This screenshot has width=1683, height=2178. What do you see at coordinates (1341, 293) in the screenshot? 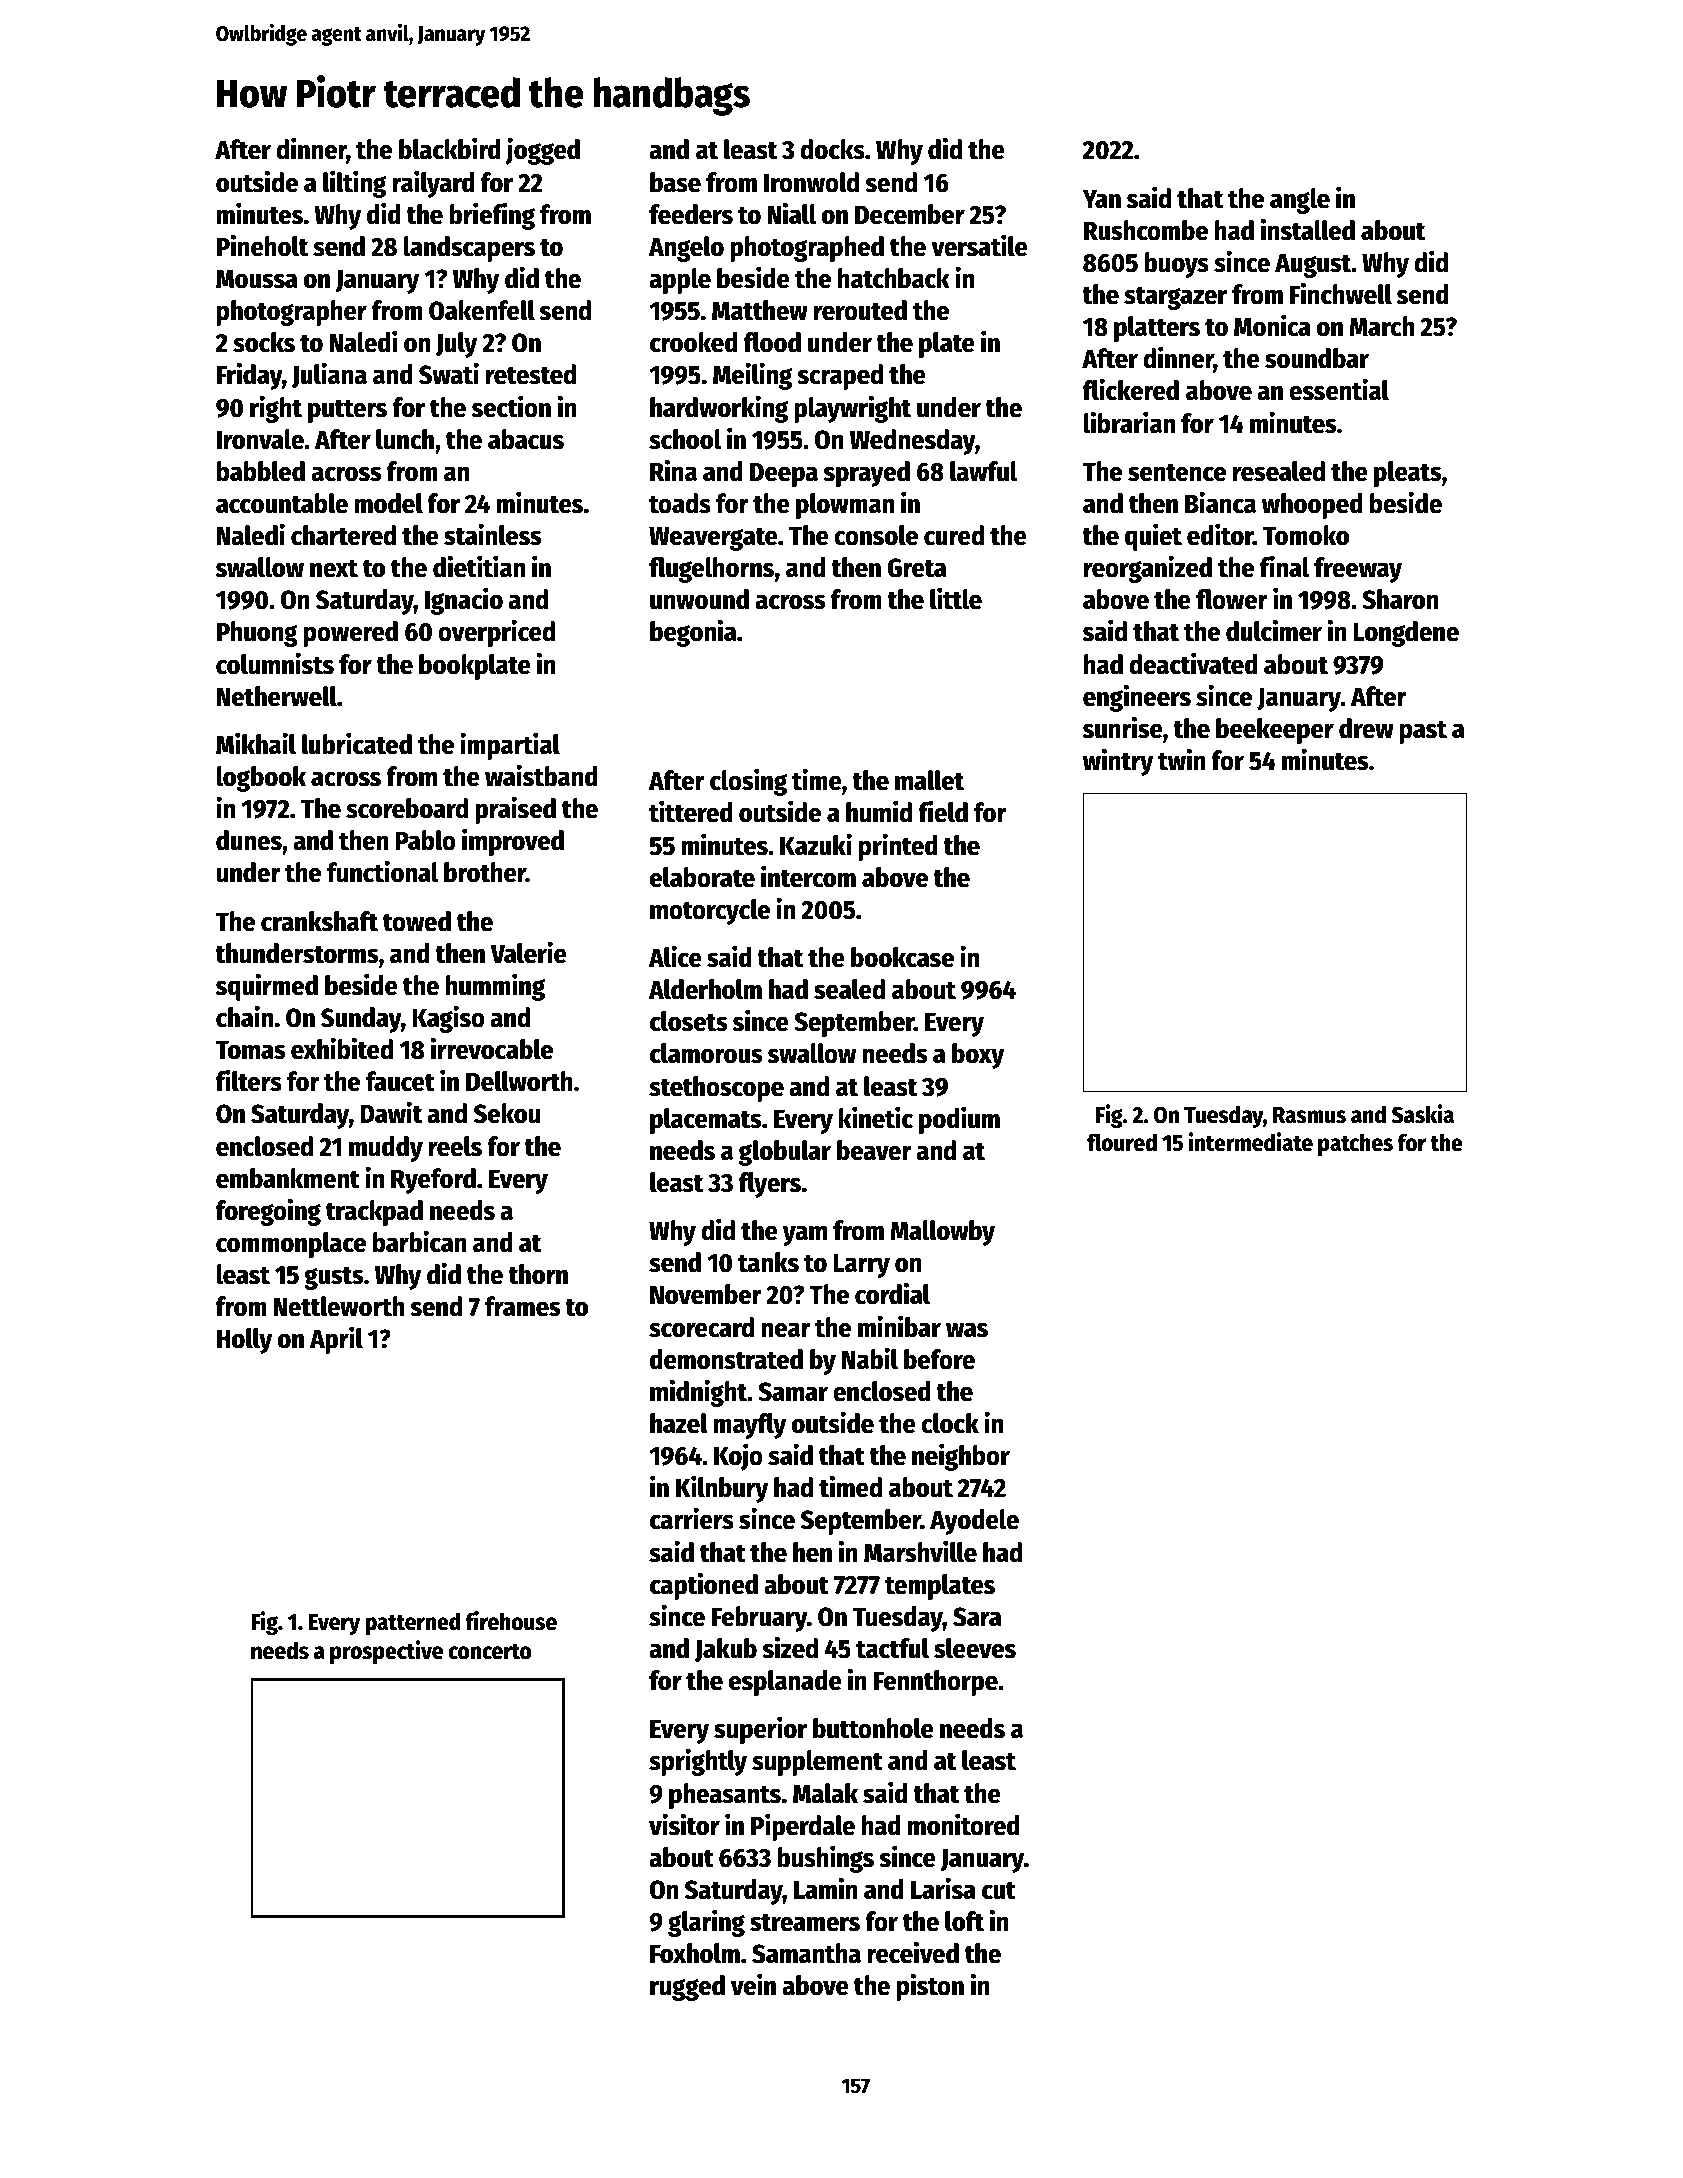
I see `Finchwell` at bounding box center [1341, 293].
